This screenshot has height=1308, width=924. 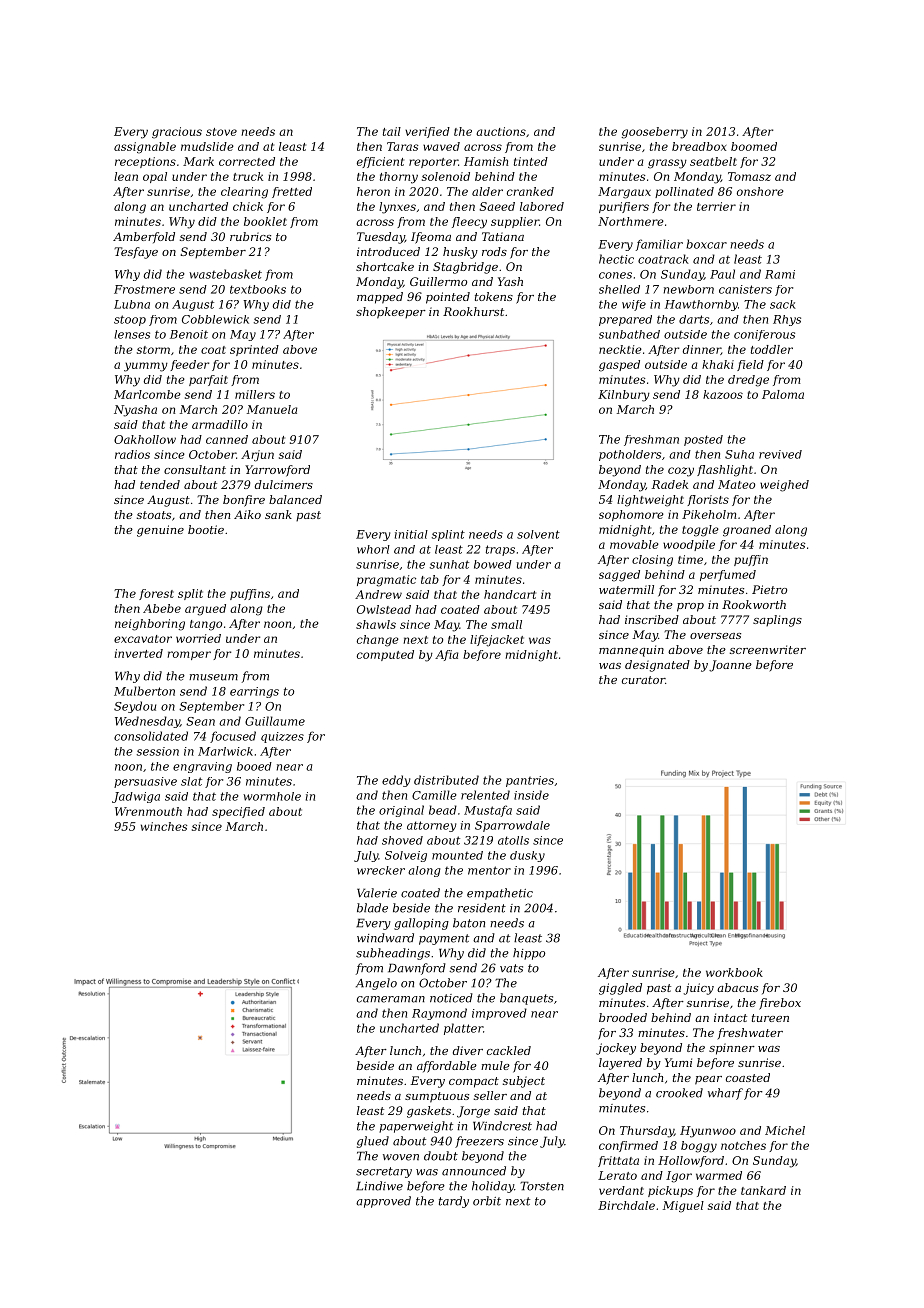 What do you see at coordinates (373, 1142) in the screenshot?
I see `glued` at bounding box center [373, 1142].
